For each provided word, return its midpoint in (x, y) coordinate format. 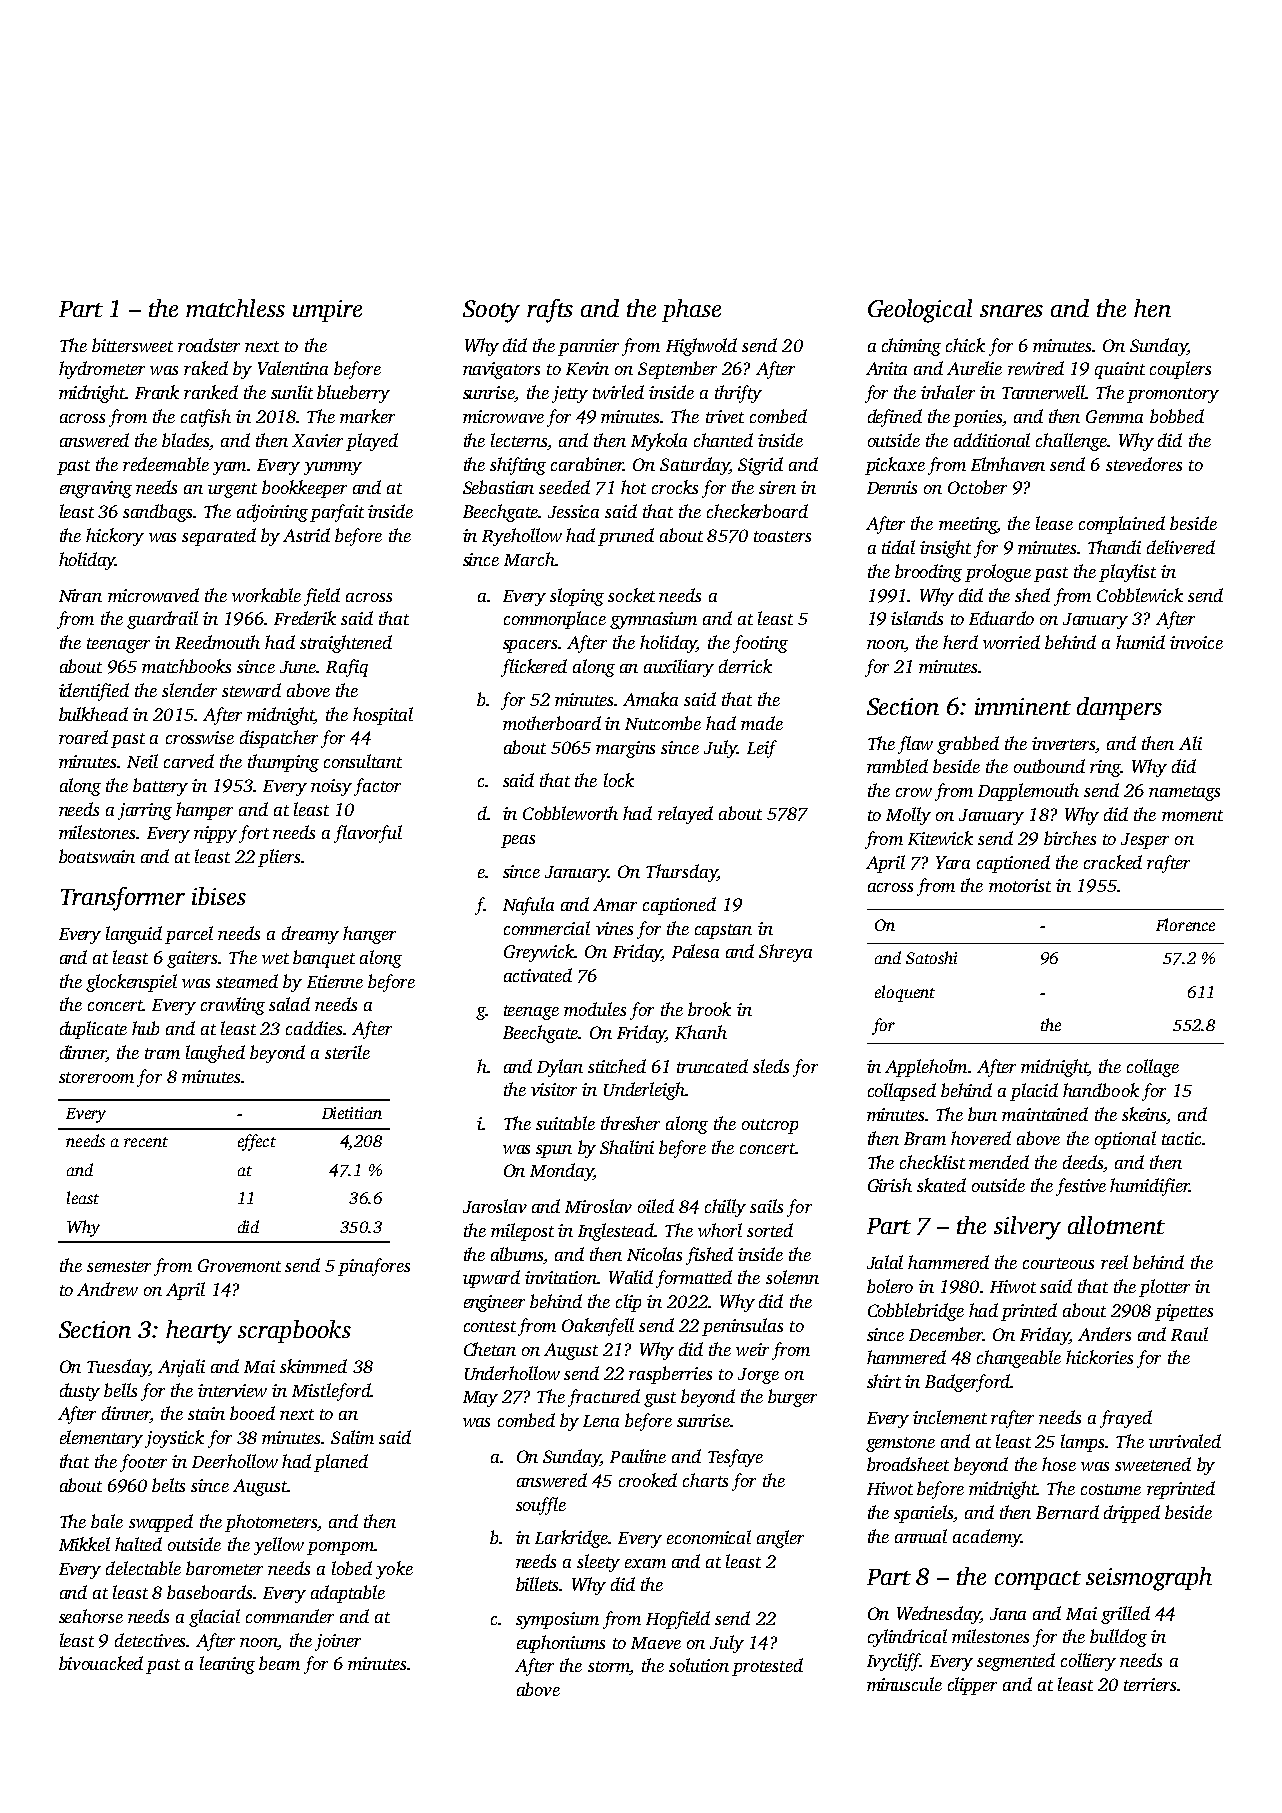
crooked (648, 1480)
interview (232, 1390)
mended (999, 1162)
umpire (327, 311)
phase (691, 310)
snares (1011, 311)
